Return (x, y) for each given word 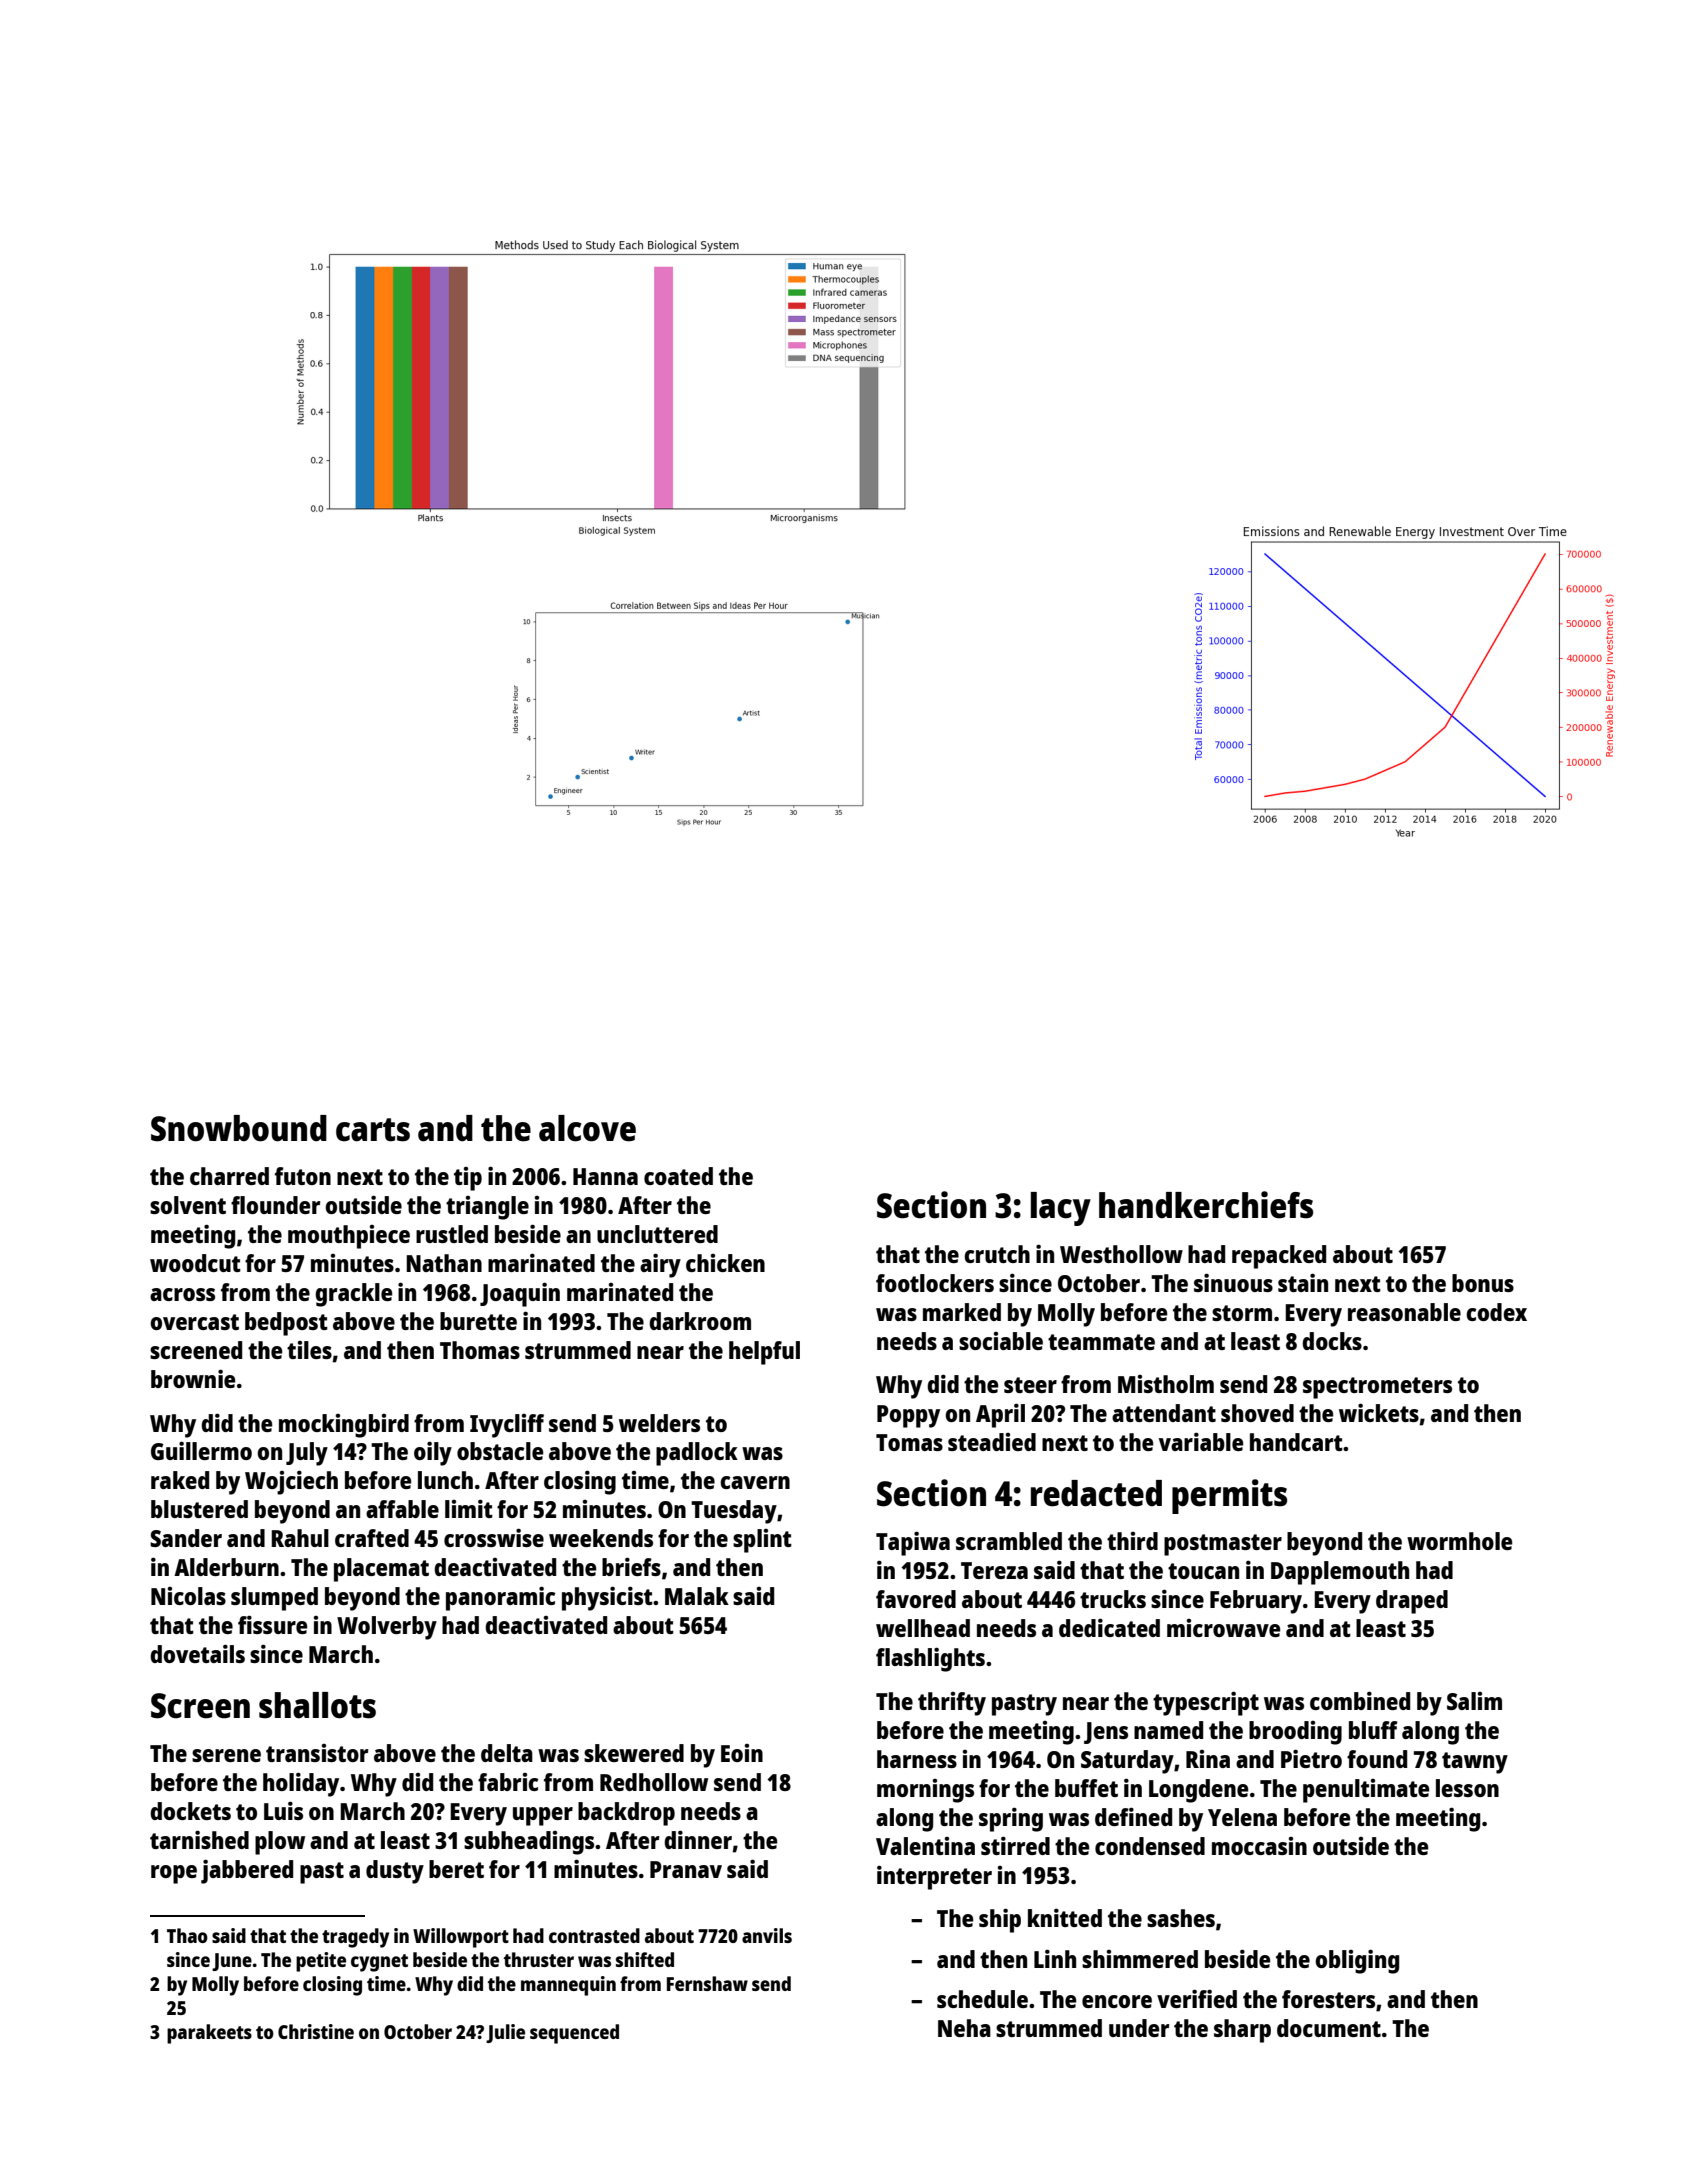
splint (762, 1541)
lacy (1061, 1209)
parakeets (209, 2034)
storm (1242, 1313)
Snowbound (239, 1128)
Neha (964, 2028)
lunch (445, 1480)
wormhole (1459, 1541)
